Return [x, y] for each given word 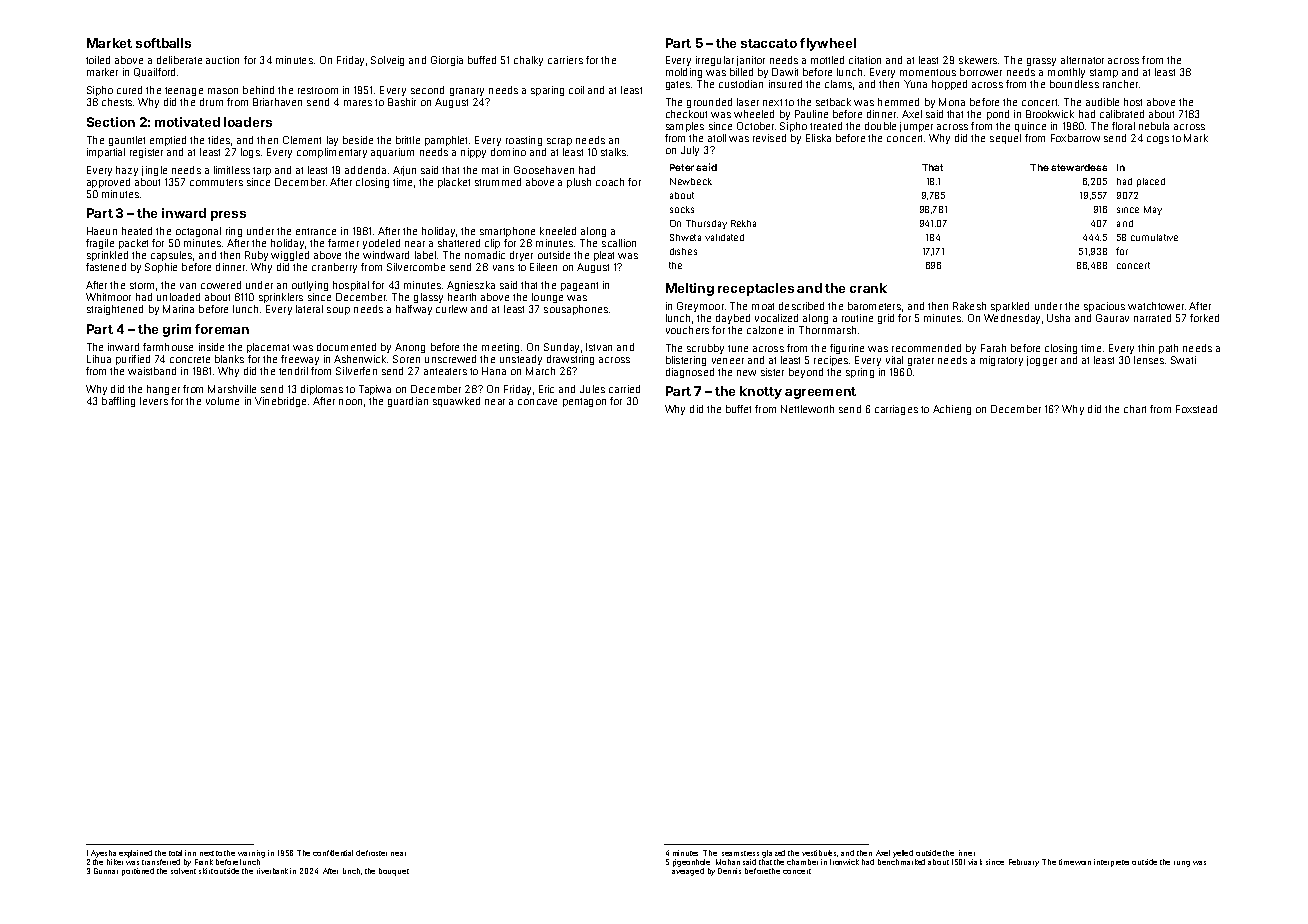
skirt [206, 871]
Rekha [743, 223]
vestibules [820, 853]
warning [251, 854]
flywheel [828, 44]
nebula [1154, 126]
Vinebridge [280, 402]
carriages [896, 410]
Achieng [952, 410]
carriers [565, 60]
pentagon [584, 402]
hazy [127, 171]
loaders [248, 122]
